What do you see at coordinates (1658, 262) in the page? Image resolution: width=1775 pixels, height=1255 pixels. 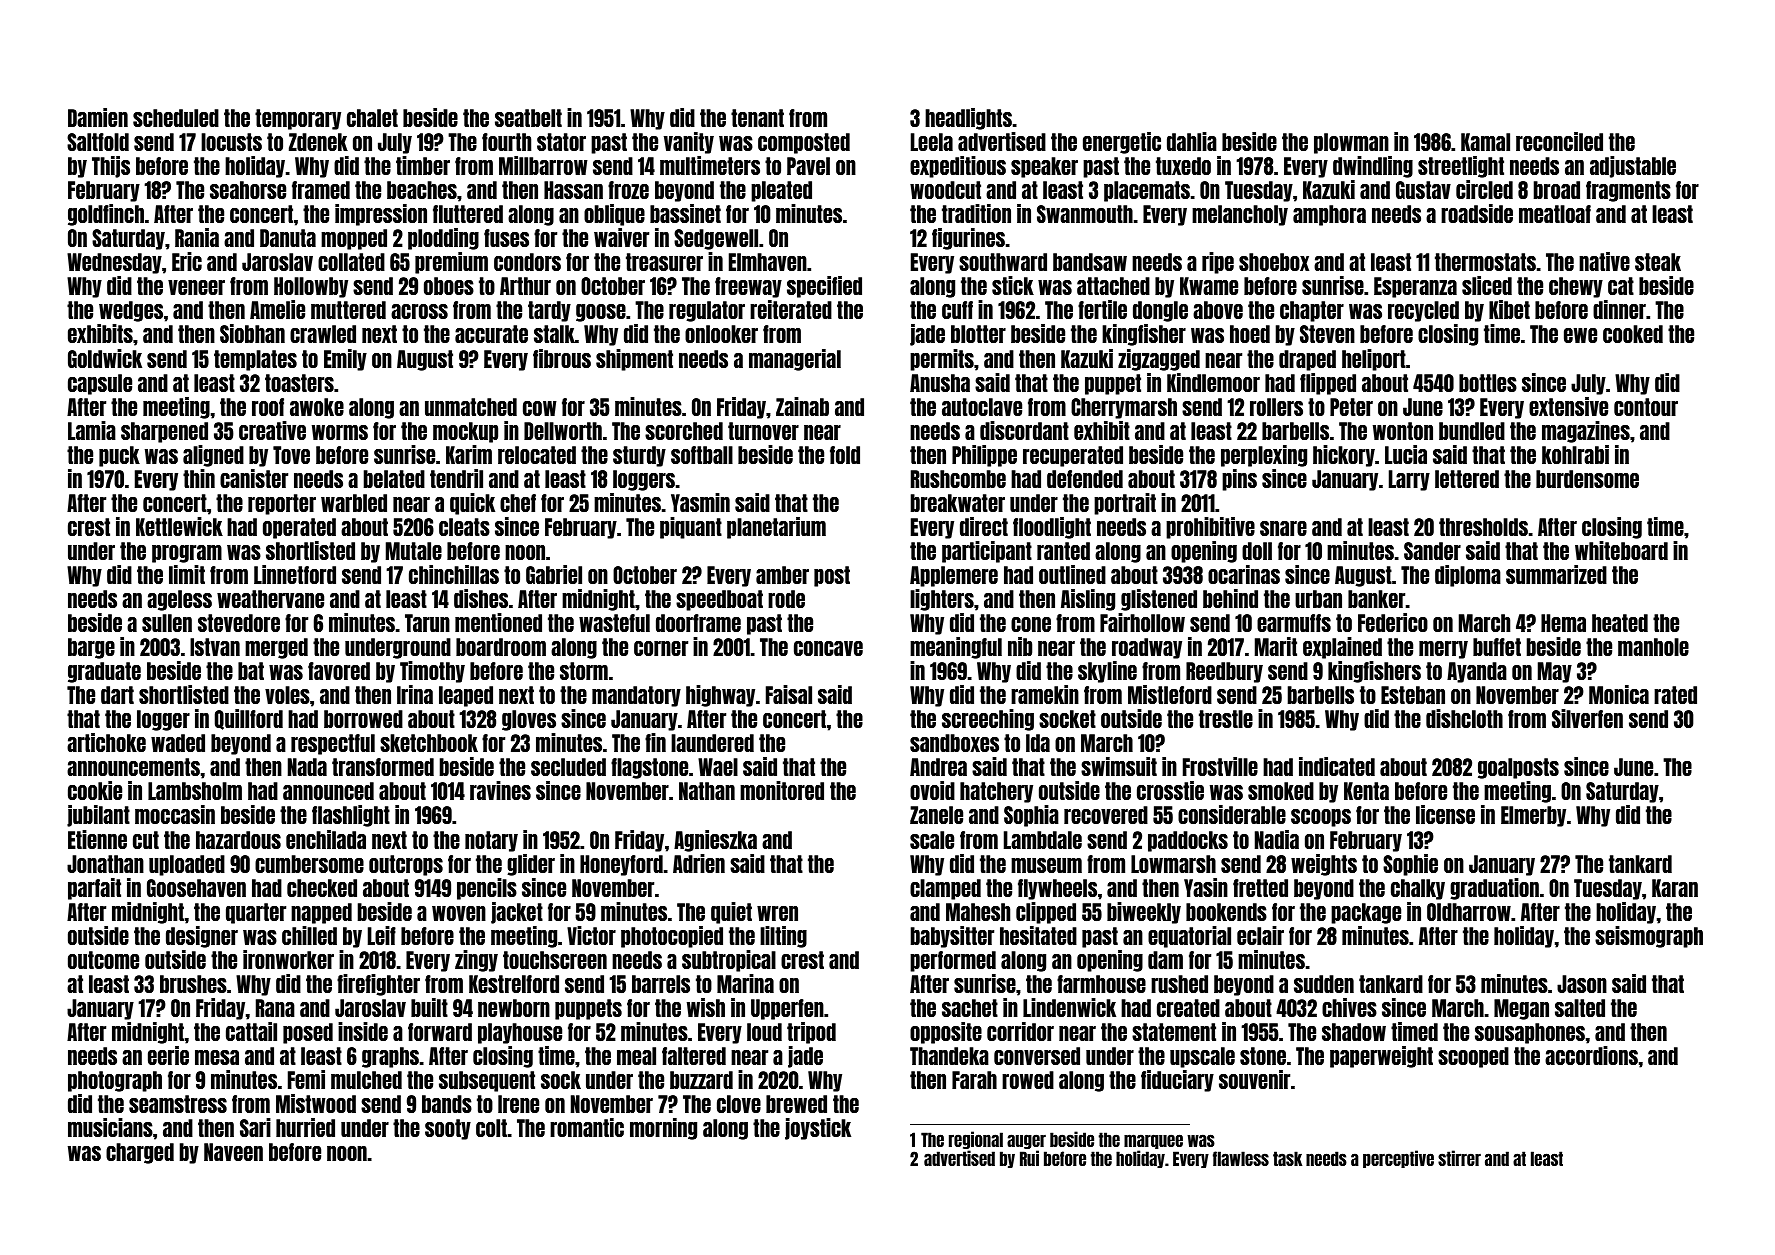 I see `steak` at bounding box center [1658, 262].
